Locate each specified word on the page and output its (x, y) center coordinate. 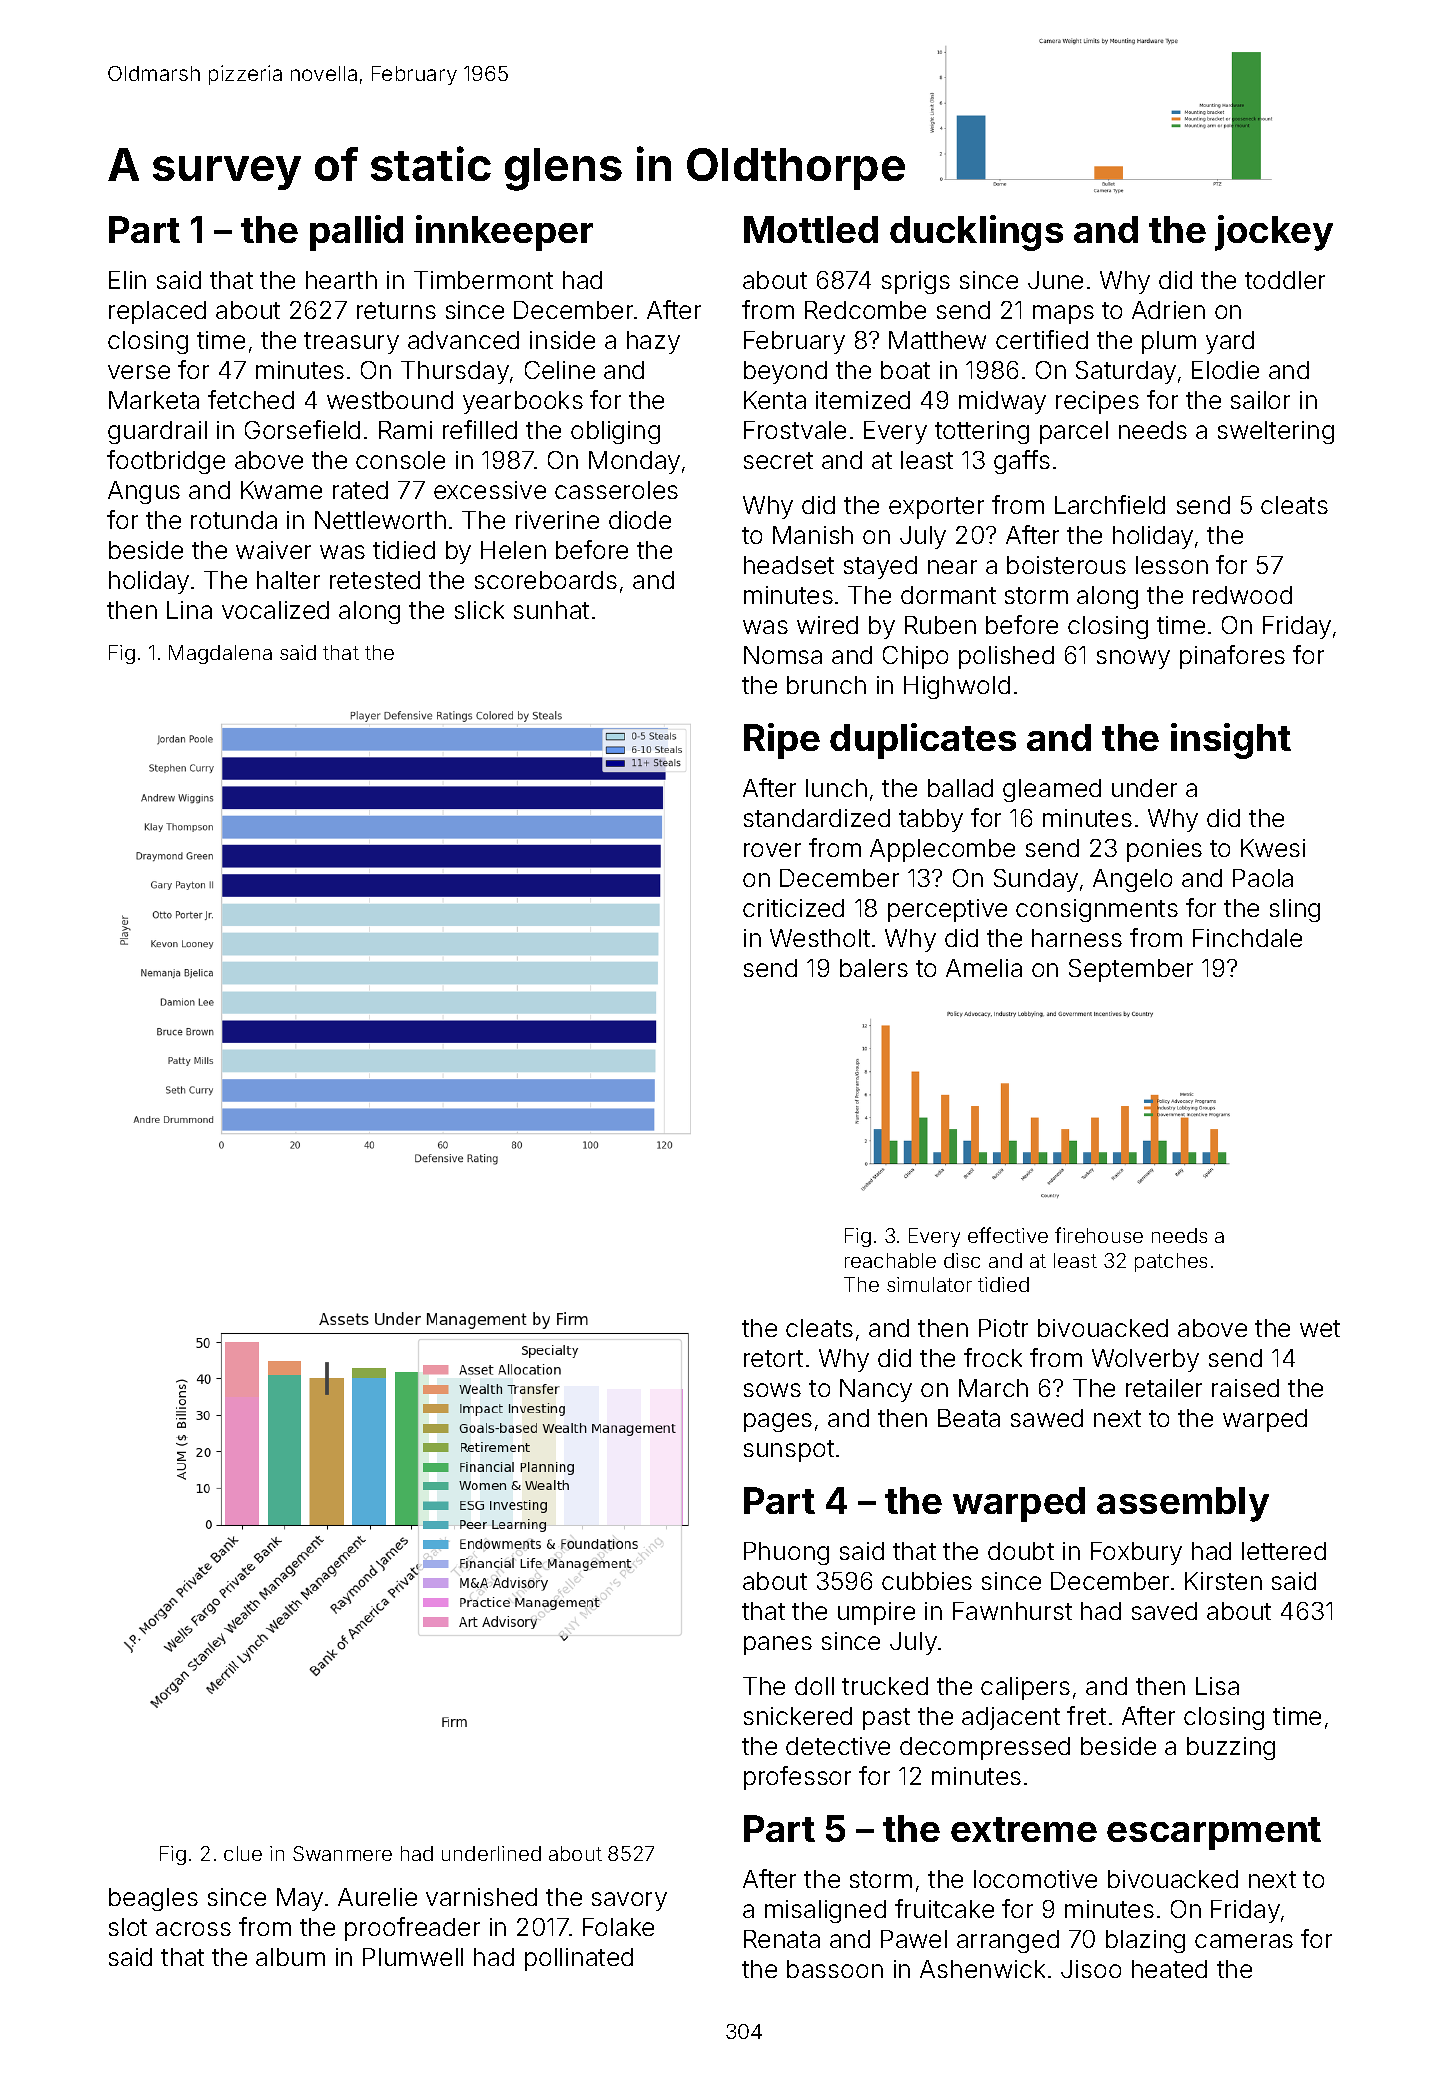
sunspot (789, 1451)
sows (772, 1390)
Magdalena (220, 654)
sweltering (1276, 432)
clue (243, 1853)
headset (789, 565)
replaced (157, 312)
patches (1171, 1262)
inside (562, 340)
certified (1042, 339)
